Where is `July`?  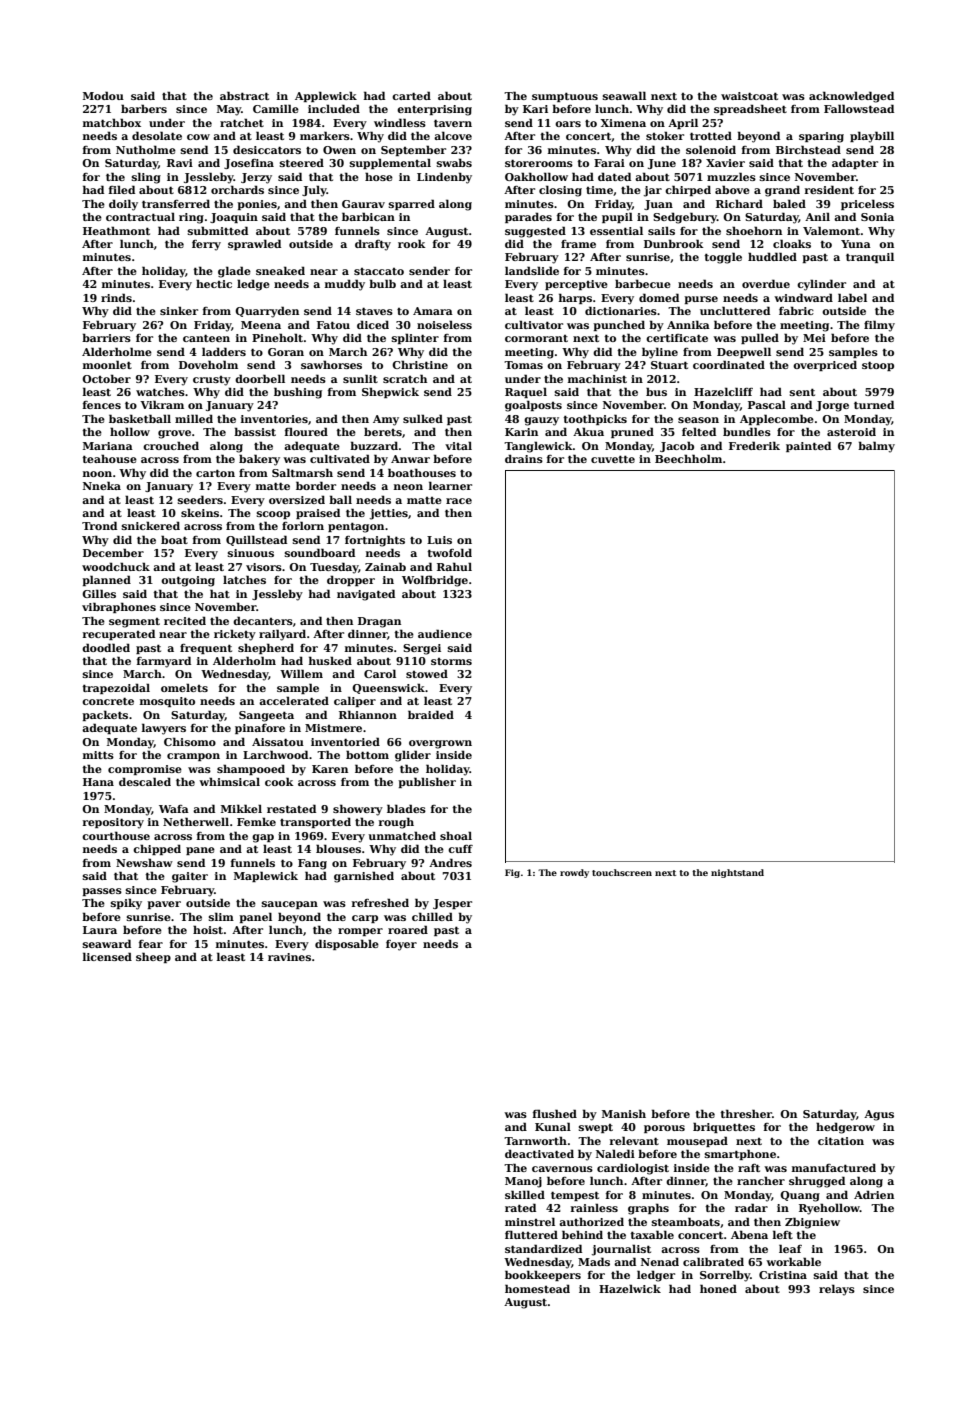 July is located at coordinates (314, 191).
